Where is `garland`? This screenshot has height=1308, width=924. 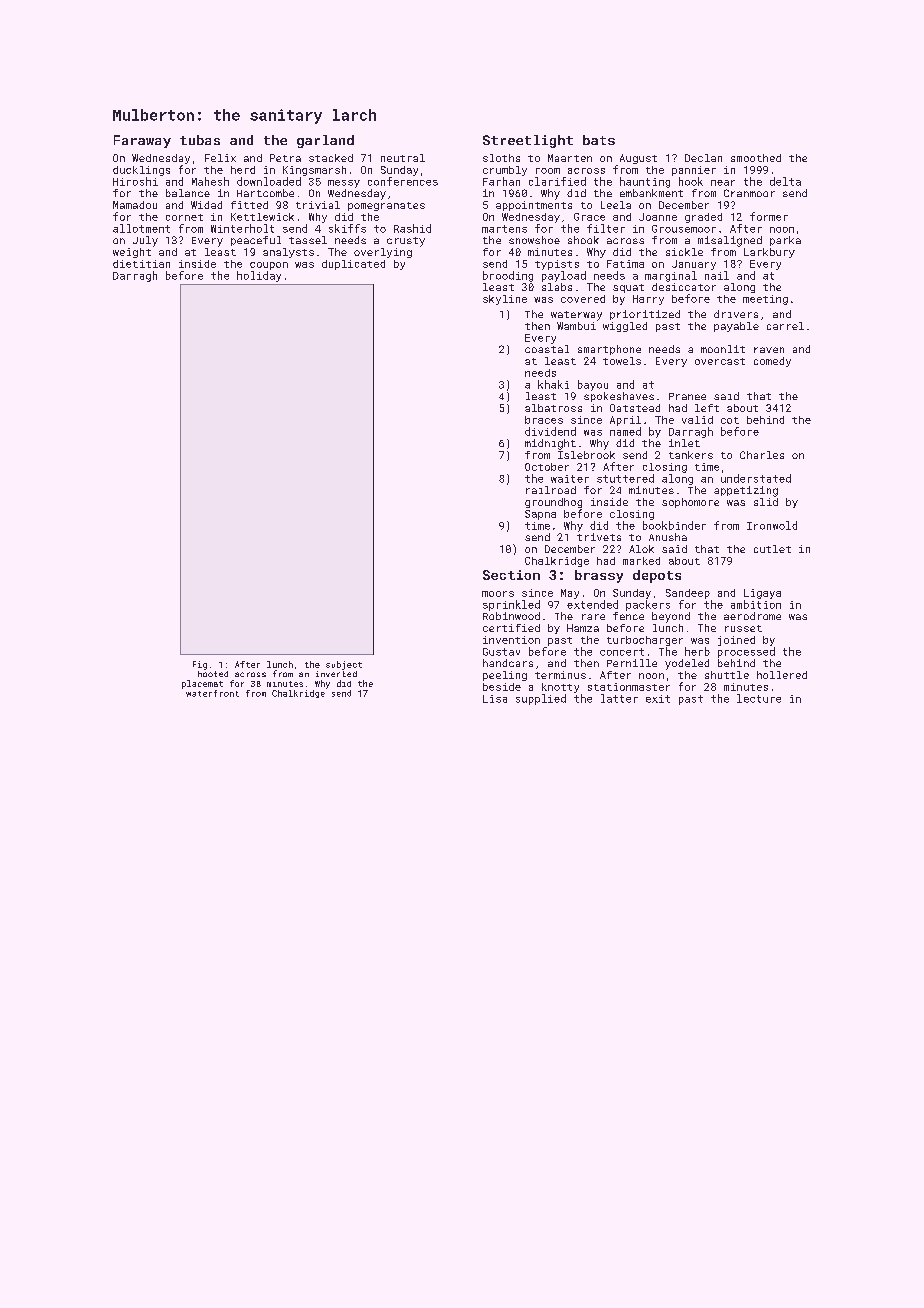
garland is located at coordinates (325, 141).
